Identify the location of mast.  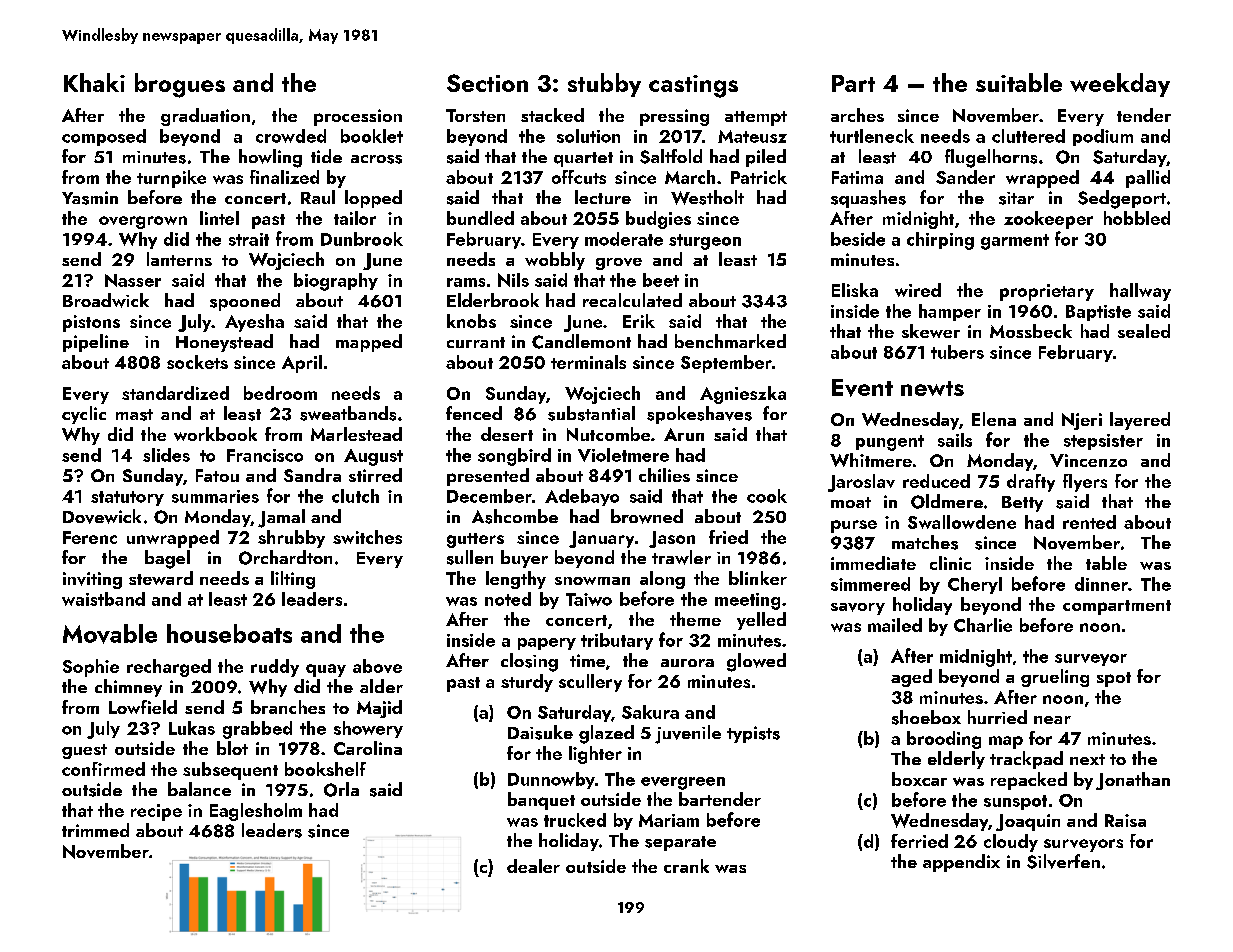
(134, 415).
